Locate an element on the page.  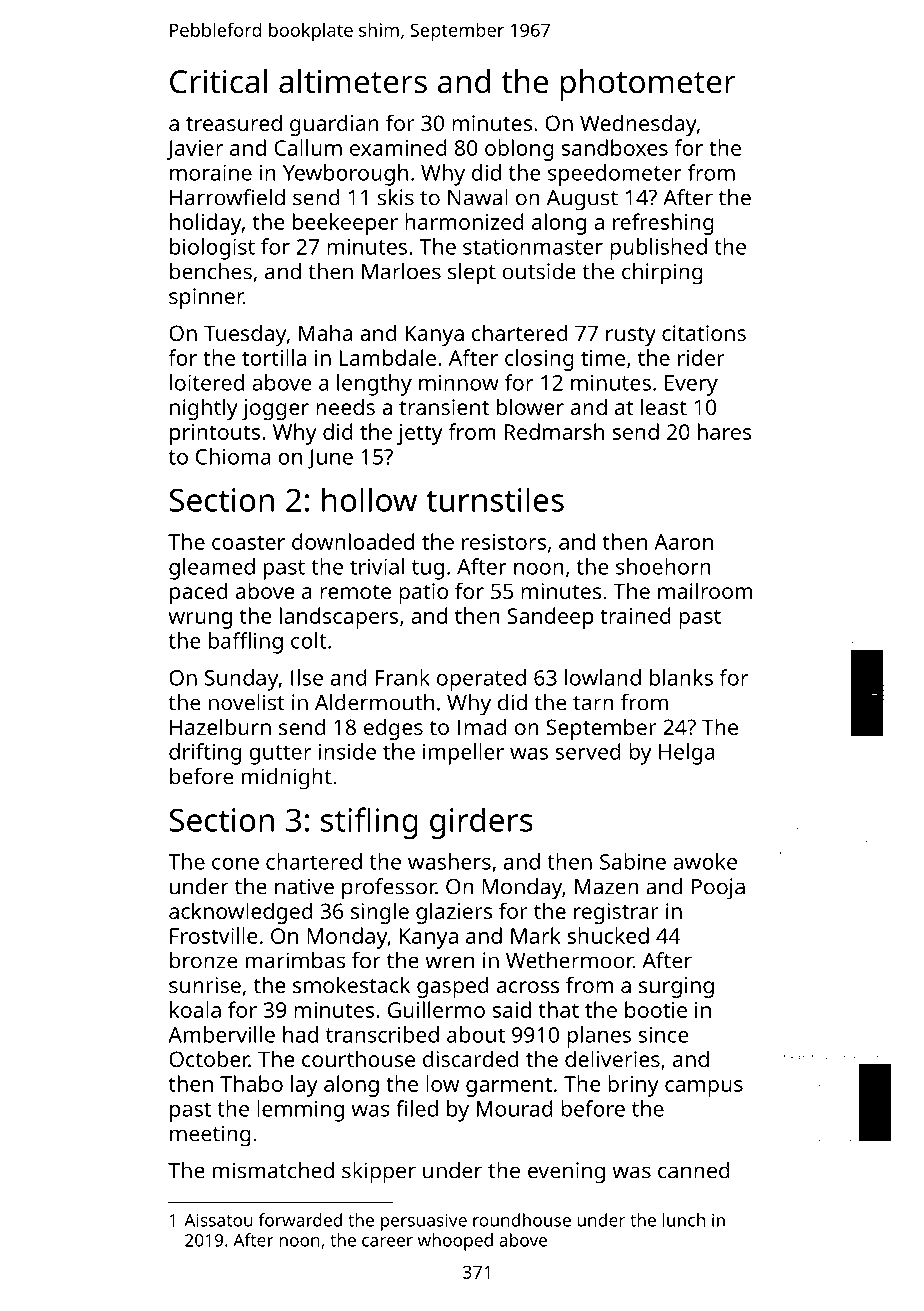
persuasive is located at coordinates (424, 1222).
